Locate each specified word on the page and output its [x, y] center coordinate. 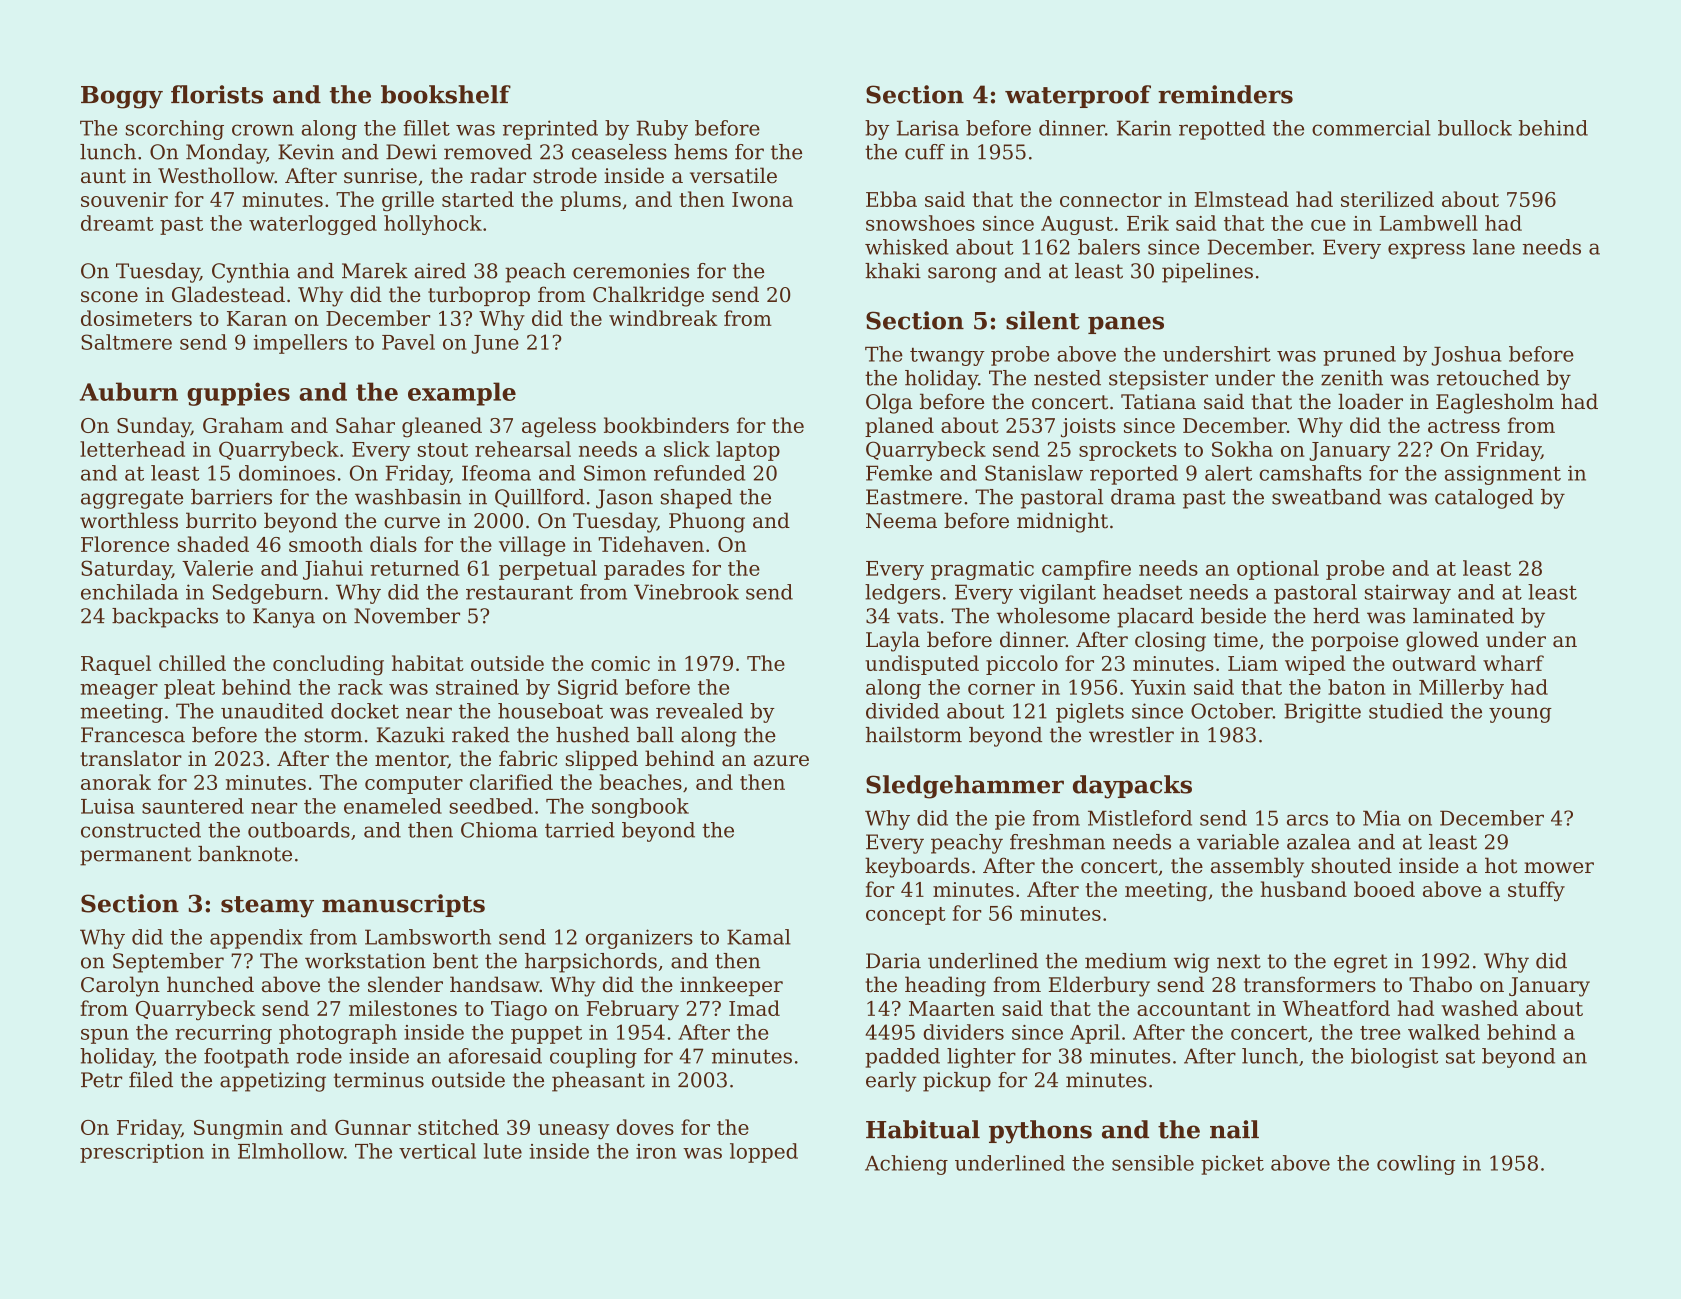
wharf [1513, 663]
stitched [458, 1127]
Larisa [928, 128]
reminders [1225, 94]
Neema [901, 521]
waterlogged [313, 225]
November [407, 616]
